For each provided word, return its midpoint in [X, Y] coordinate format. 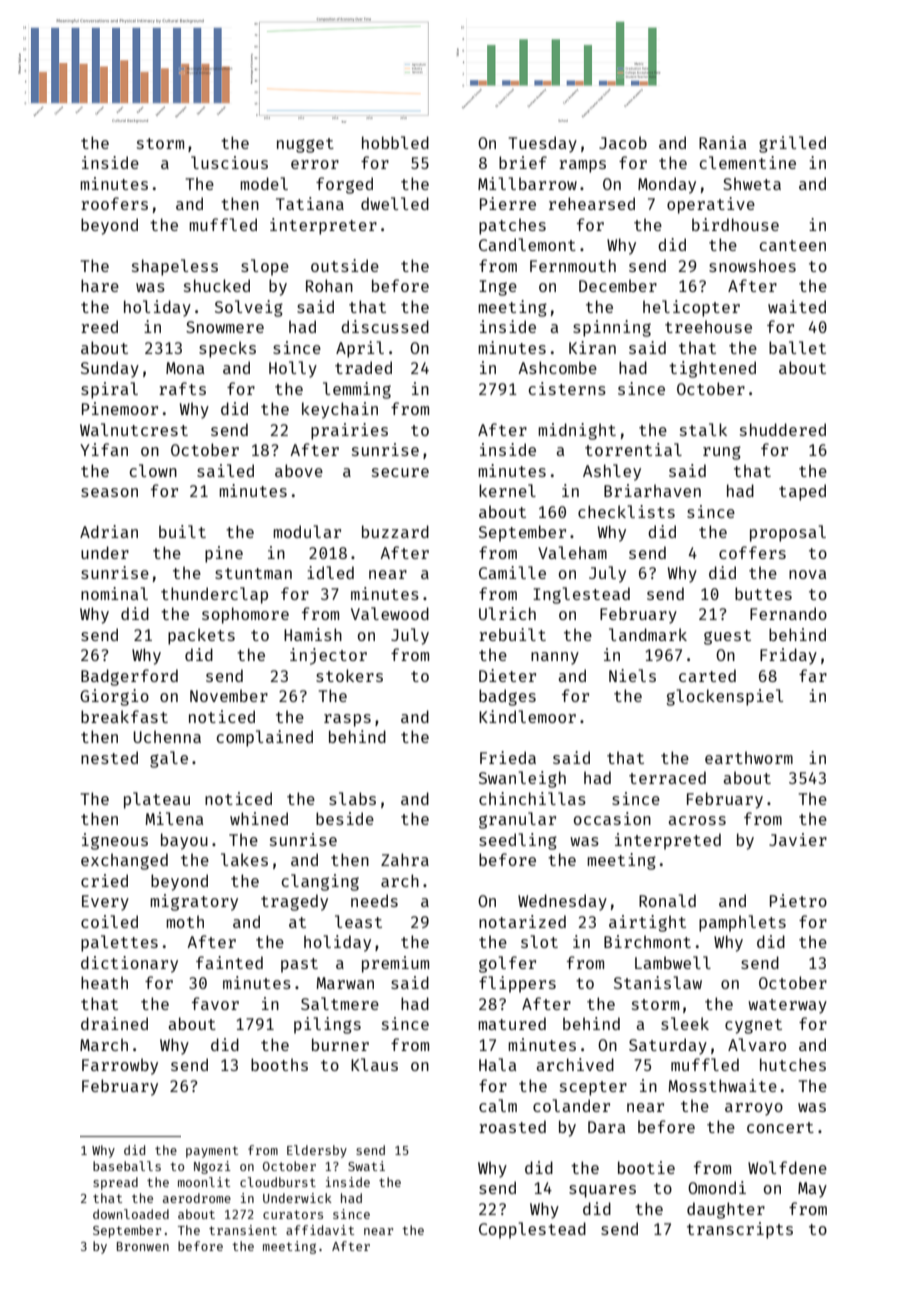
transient [243, 1230]
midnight [577, 431]
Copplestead [532, 1230]
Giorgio [114, 697]
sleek [685, 1023]
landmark [648, 634]
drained [114, 1023]
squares [602, 1191]
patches [512, 226]
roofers [114, 203]
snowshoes [752, 265]
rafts [182, 388]
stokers [349, 675]
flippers [517, 984]
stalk [703, 429]
